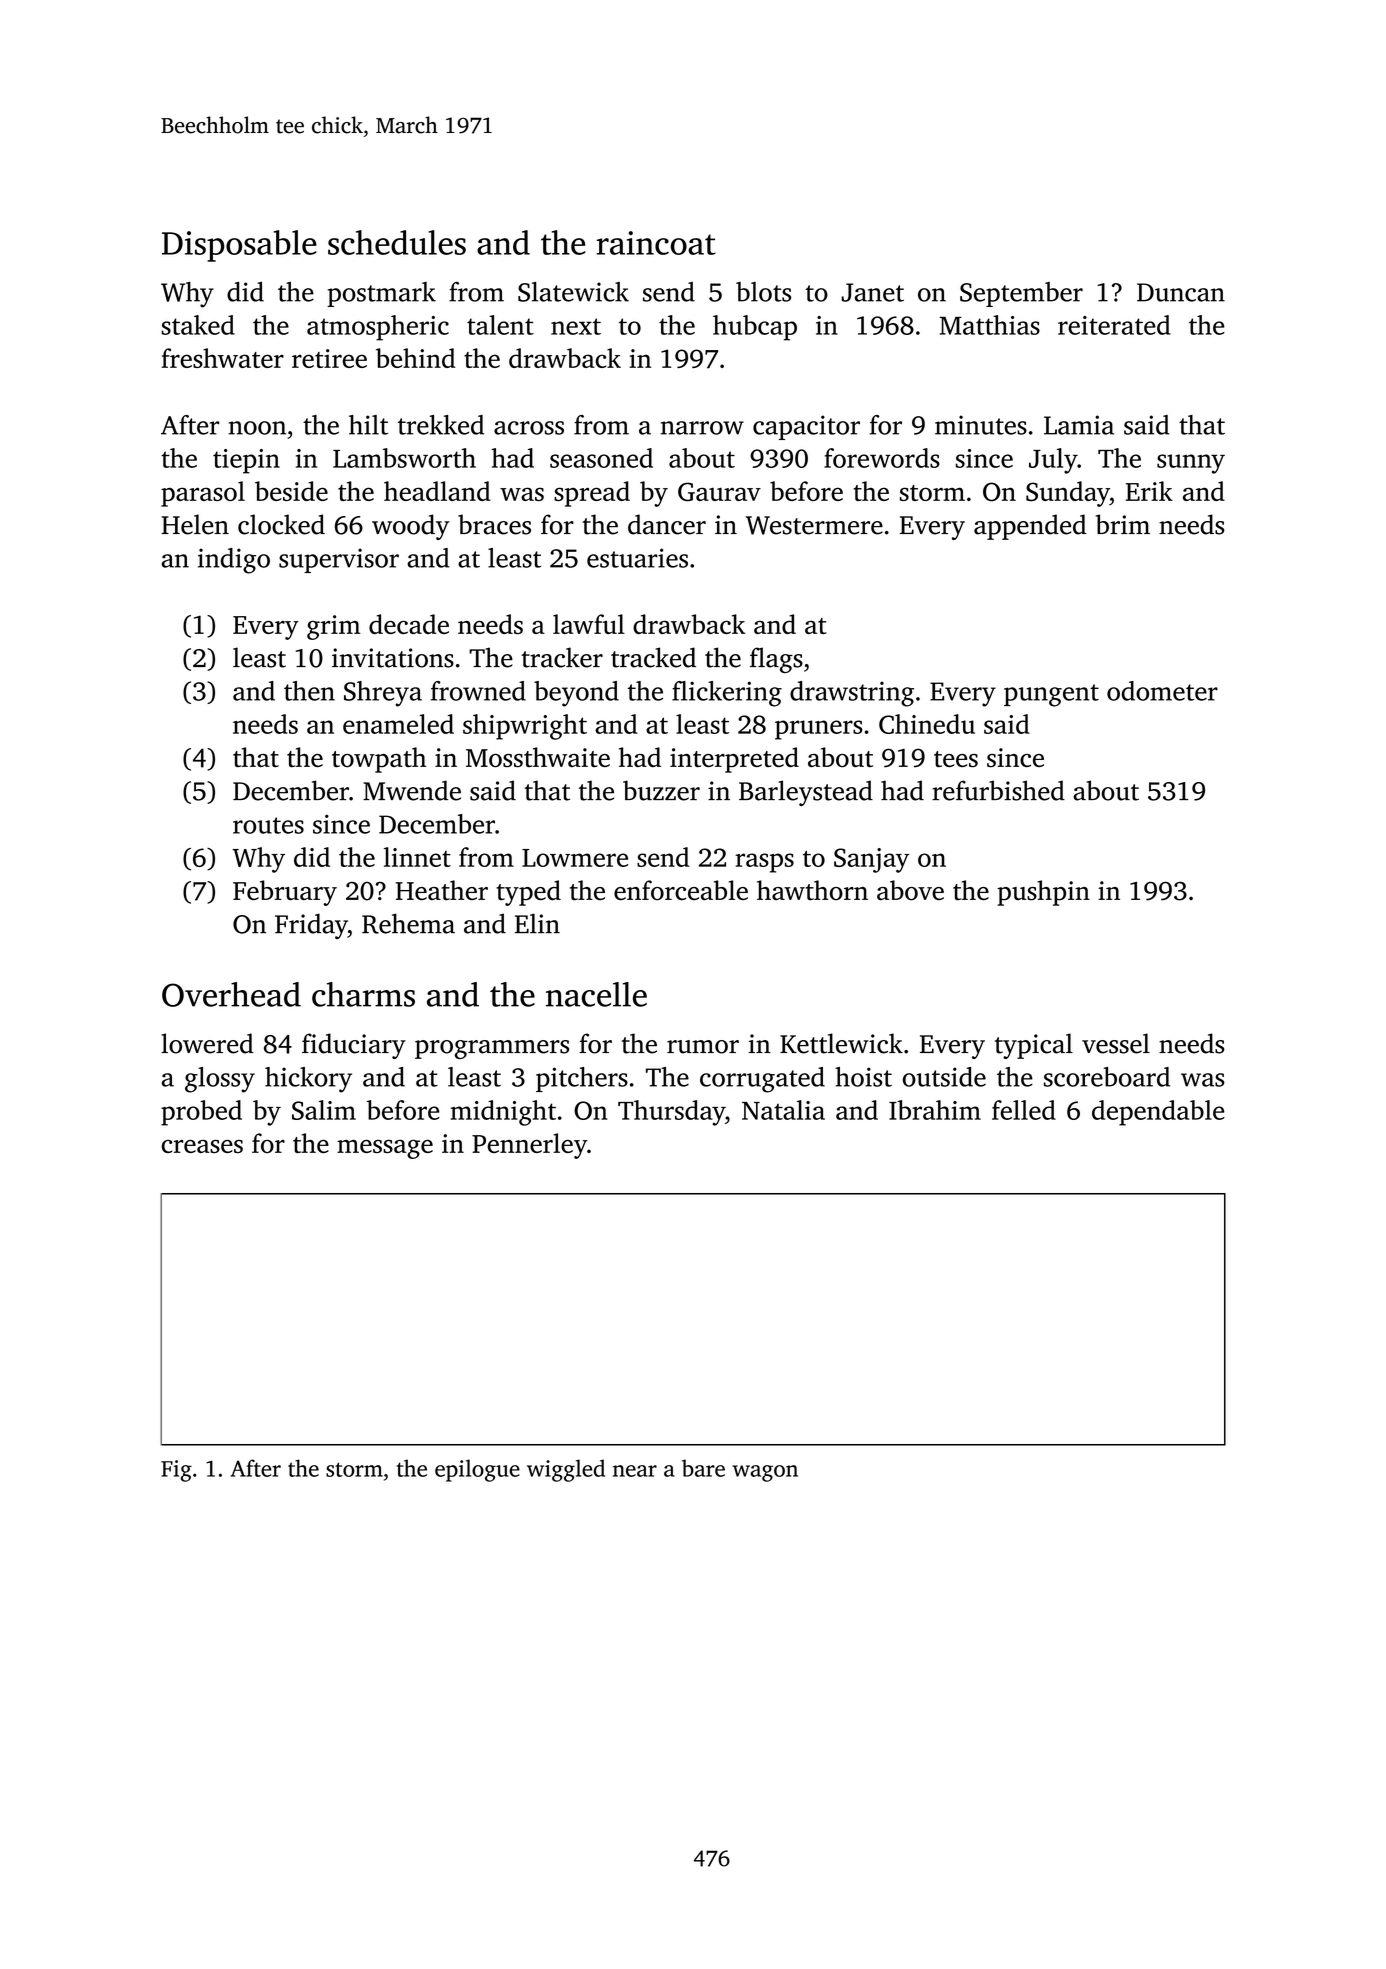 The width and height of the page is (1386, 1969). I want to click on estuaries, so click(637, 558).
